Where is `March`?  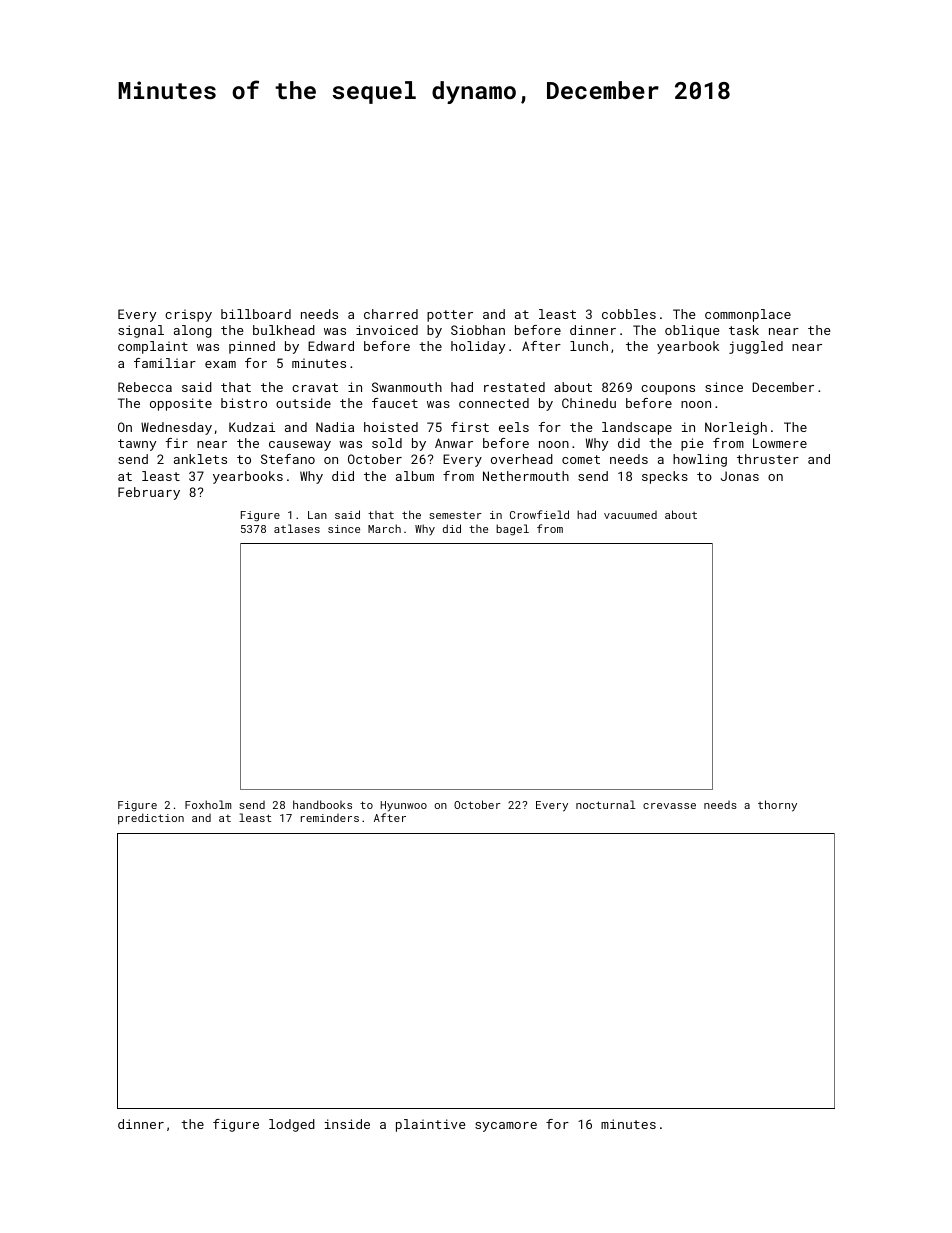
March is located at coordinates (384, 528).
